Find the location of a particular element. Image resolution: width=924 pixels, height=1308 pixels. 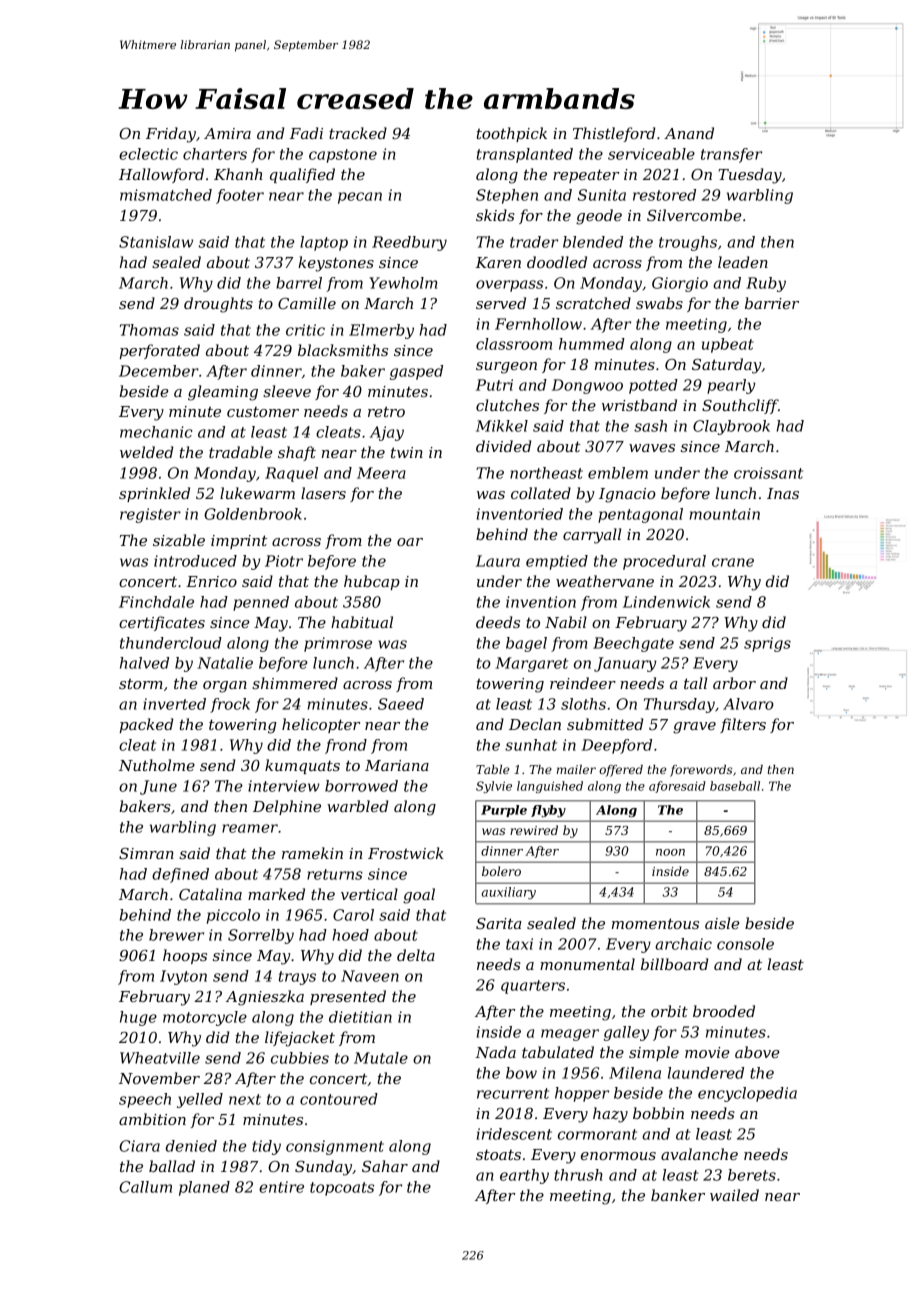

penned is located at coordinates (261, 603).
